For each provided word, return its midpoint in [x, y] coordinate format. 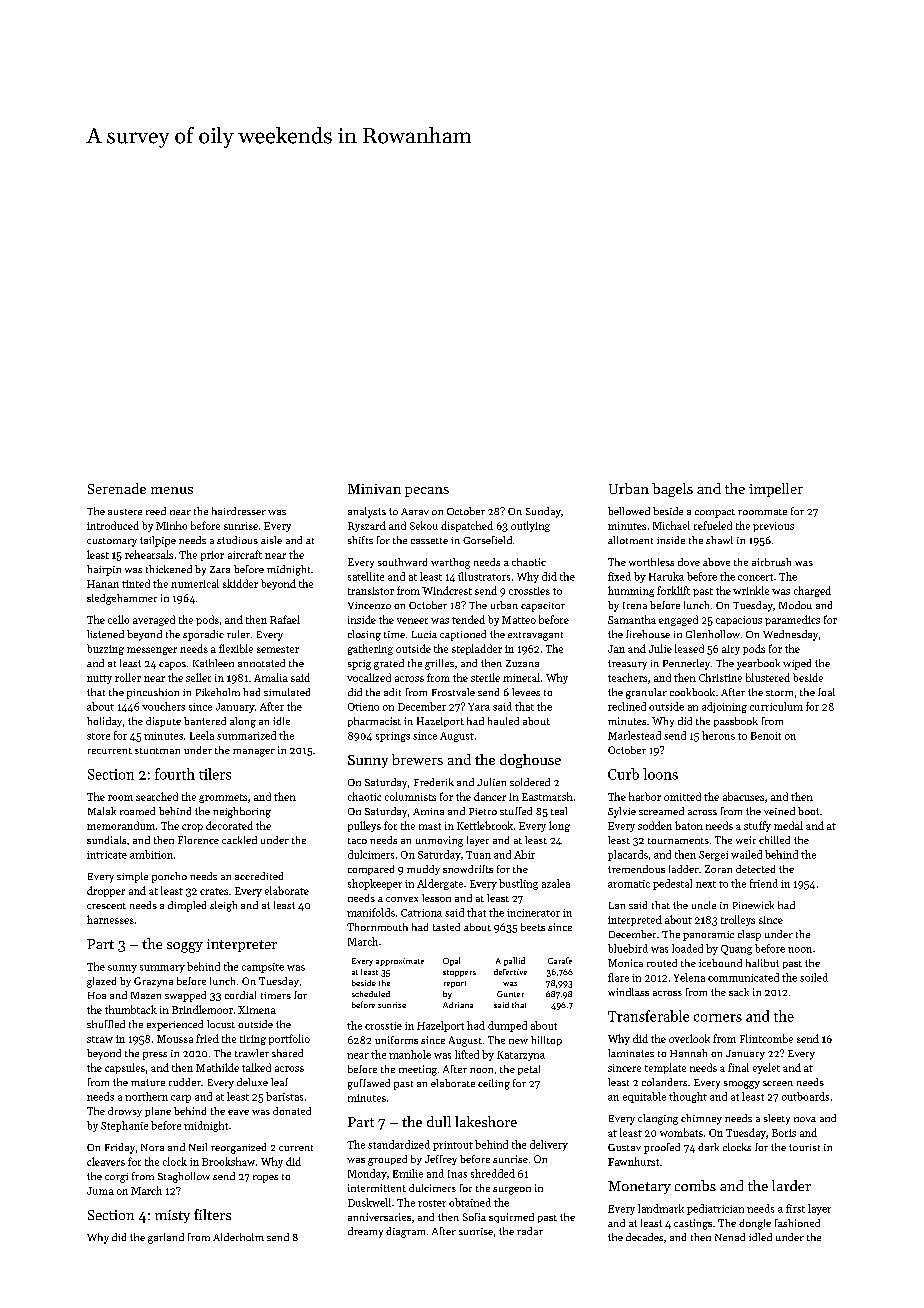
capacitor [543, 607]
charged [812, 591]
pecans [427, 492]
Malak [102, 811]
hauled [503, 721]
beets [533, 927]
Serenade [117, 488]
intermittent [377, 1188]
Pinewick [753, 905]
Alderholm [238, 1237]
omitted [682, 796]
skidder [240, 583]
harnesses [110, 919]
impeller [776, 490]
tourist [804, 1147]
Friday [120, 1148]
